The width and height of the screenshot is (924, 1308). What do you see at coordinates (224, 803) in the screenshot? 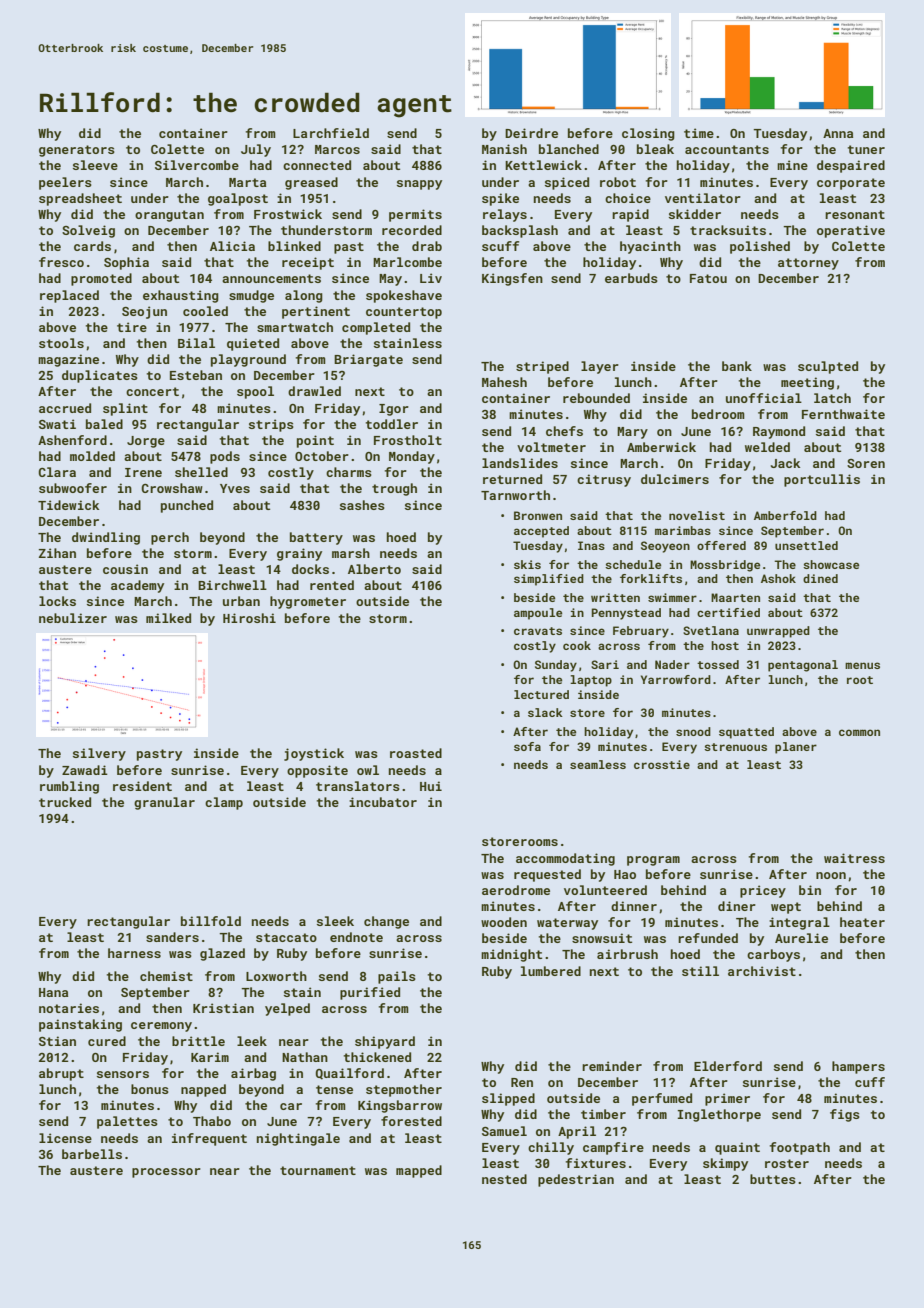
I see `clamp` at bounding box center [224, 803].
